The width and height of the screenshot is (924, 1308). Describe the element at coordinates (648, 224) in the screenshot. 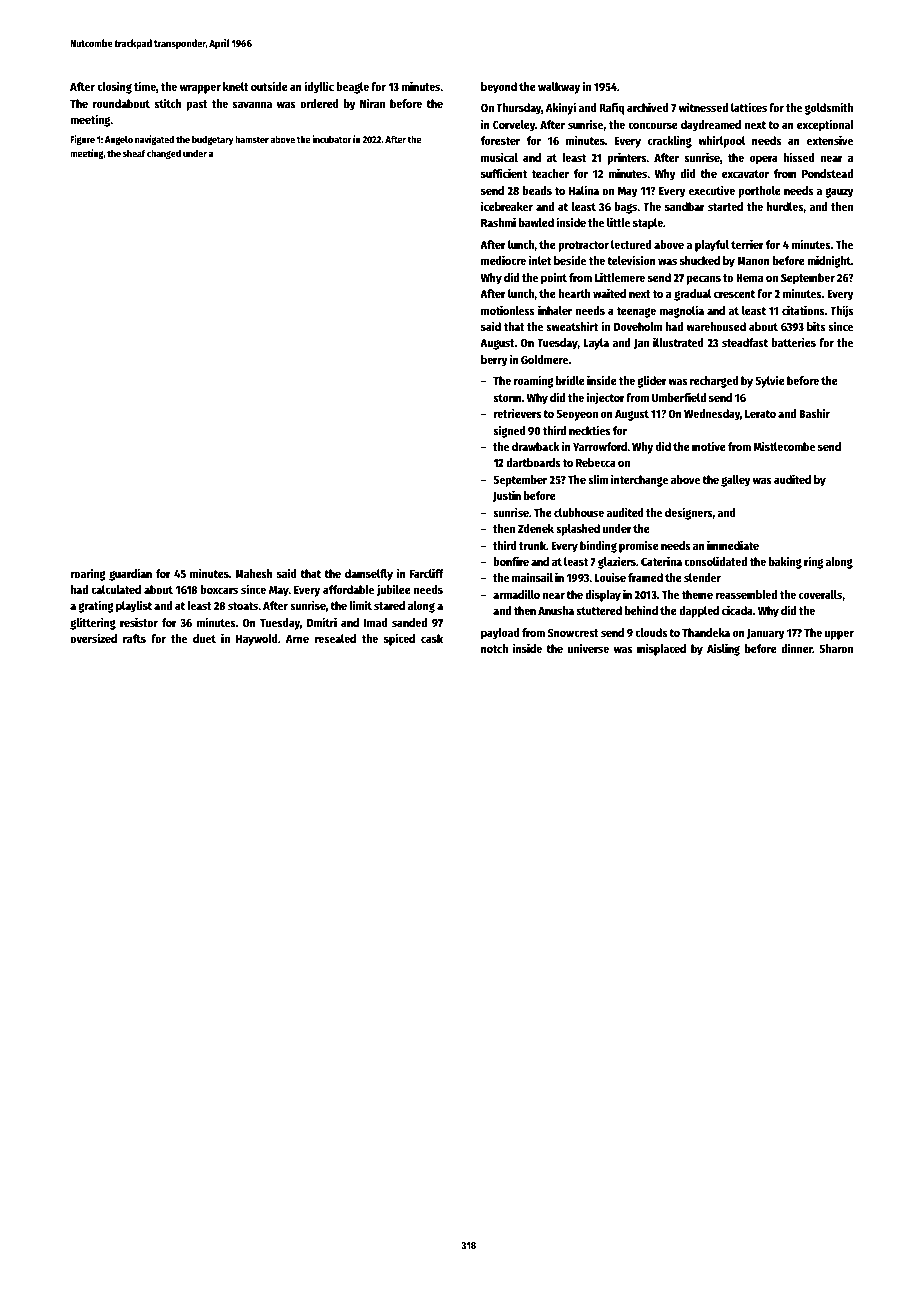

I see `staple` at that location.
